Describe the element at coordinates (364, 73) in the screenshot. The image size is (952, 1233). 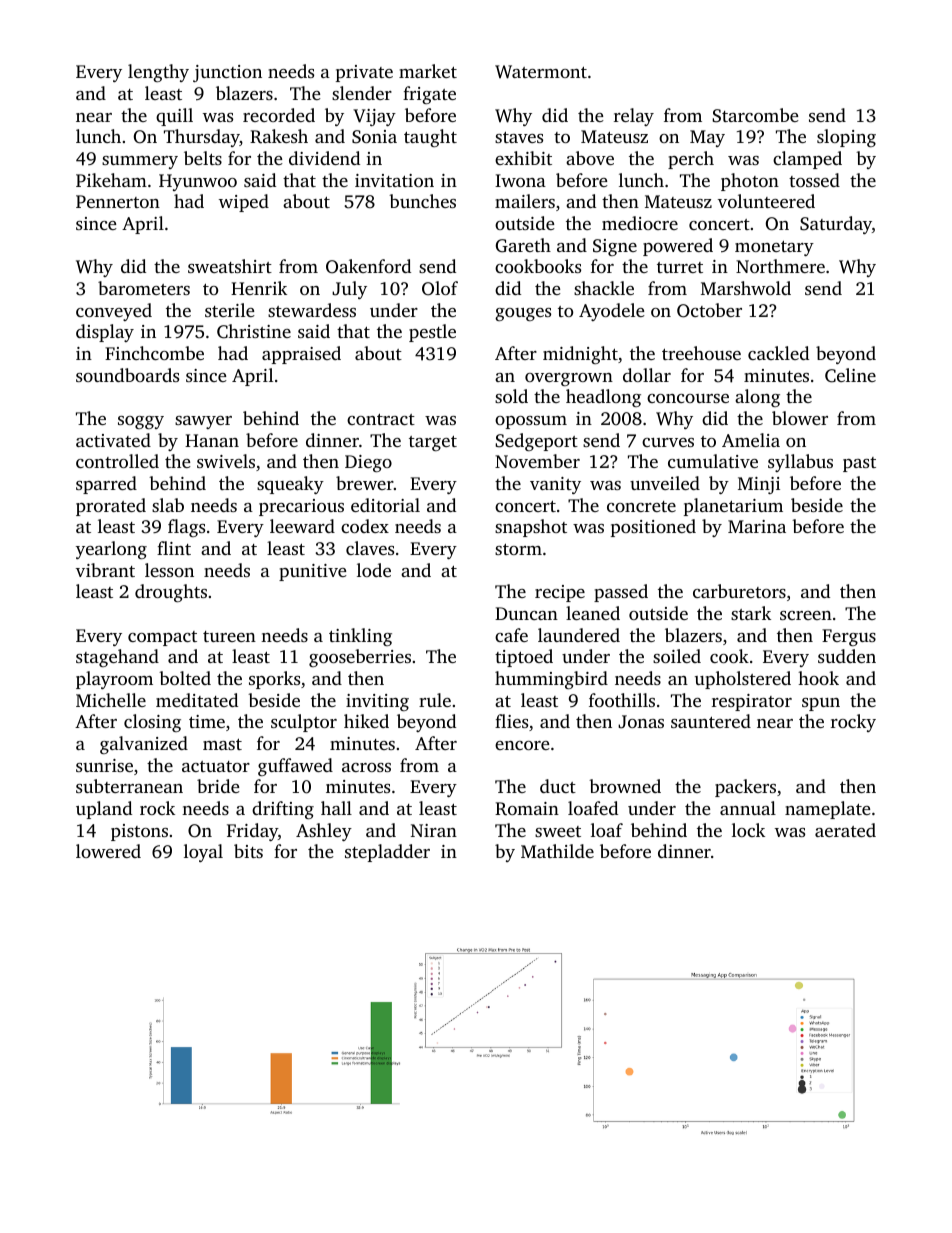
I see `private` at that location.
